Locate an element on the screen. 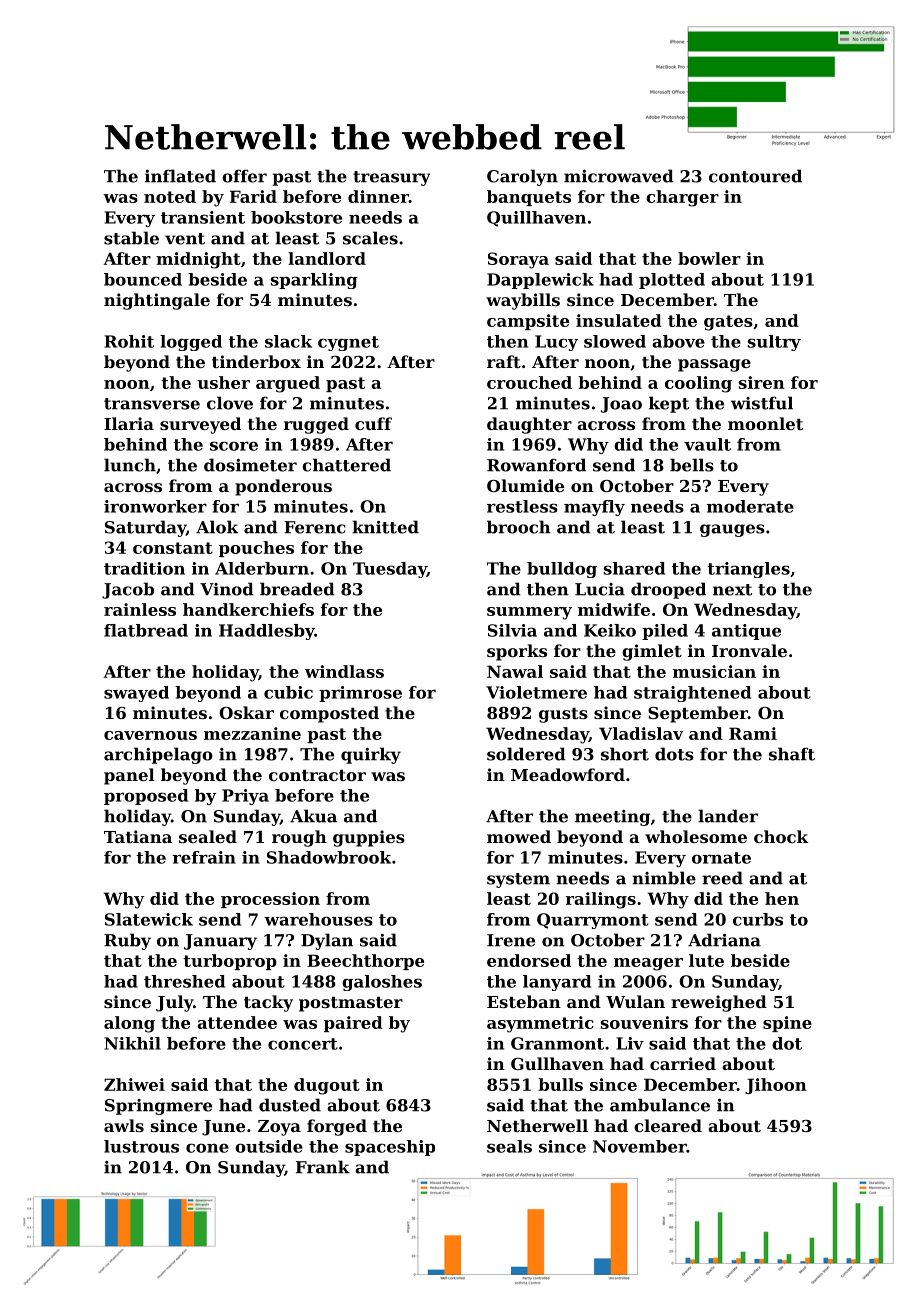 This screenshot has height=1311, width=924. dinner is located at coordinates (378, 196).
